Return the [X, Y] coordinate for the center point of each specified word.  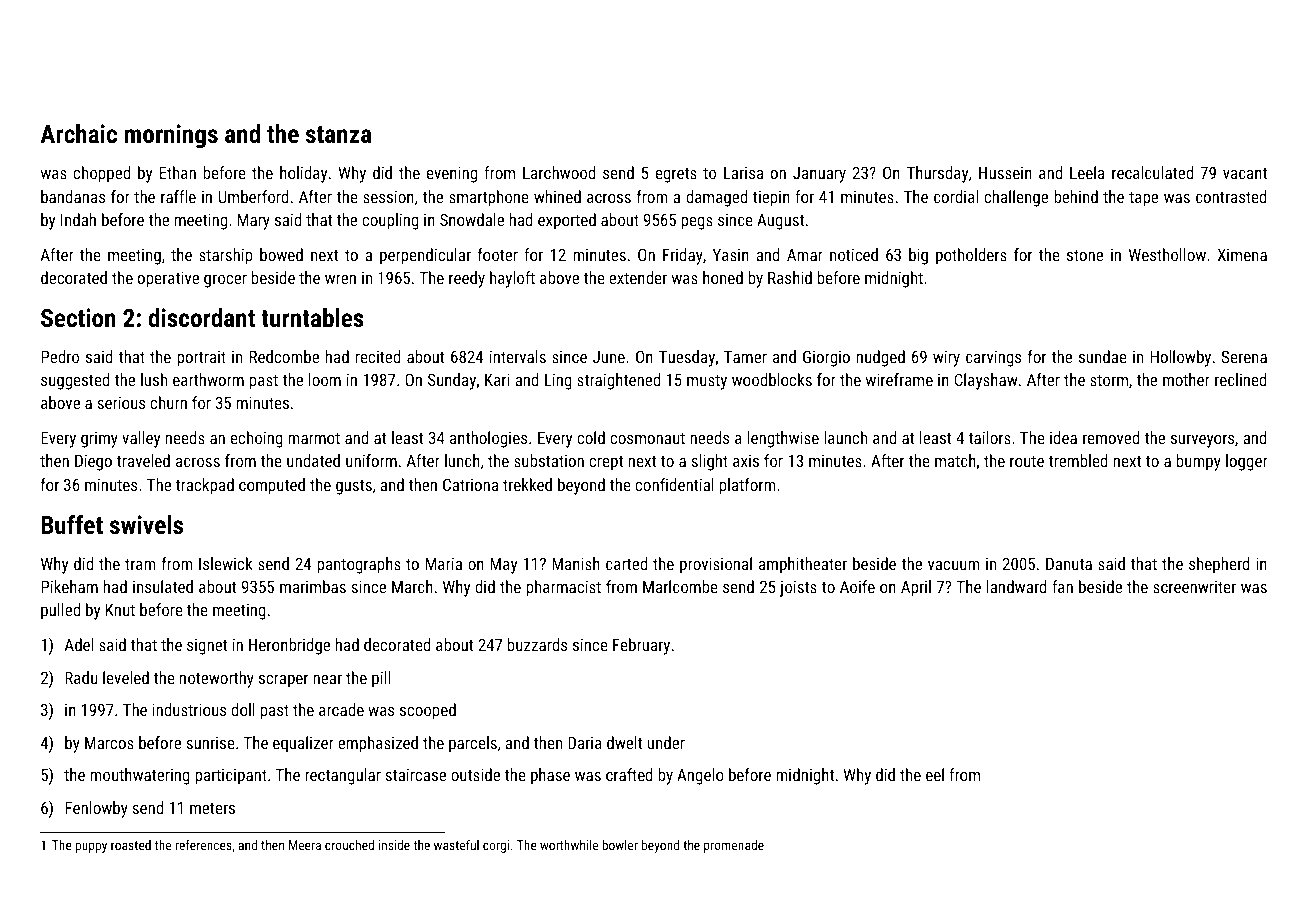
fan [1062, 586]
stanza [339, 134]
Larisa [743, 173]
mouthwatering [140, 776]
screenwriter [1194, 587]
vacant [1245, 173]
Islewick [225, 563]
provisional [716, 565]
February [641, 646]
